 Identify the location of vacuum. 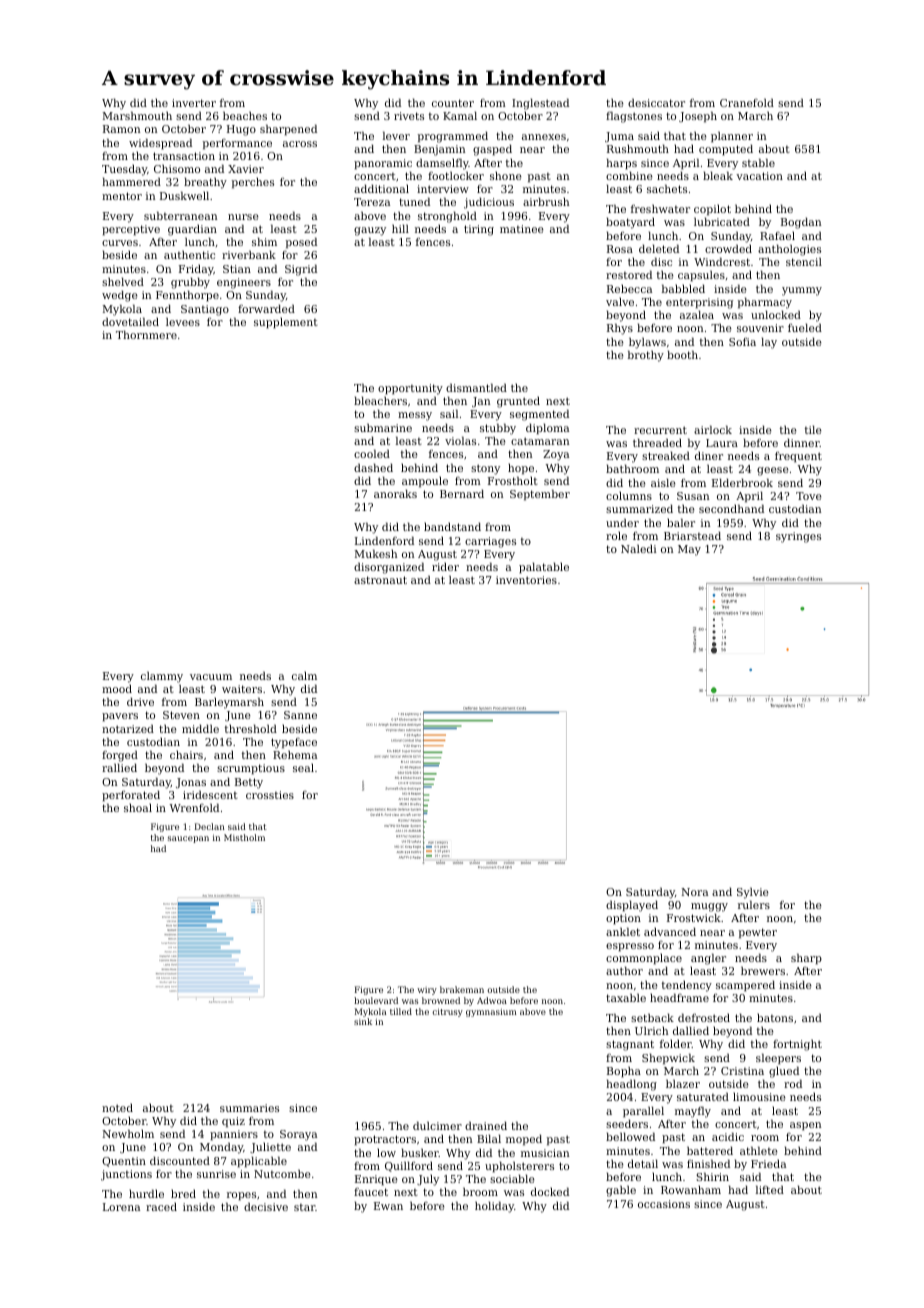
(211, 677).
